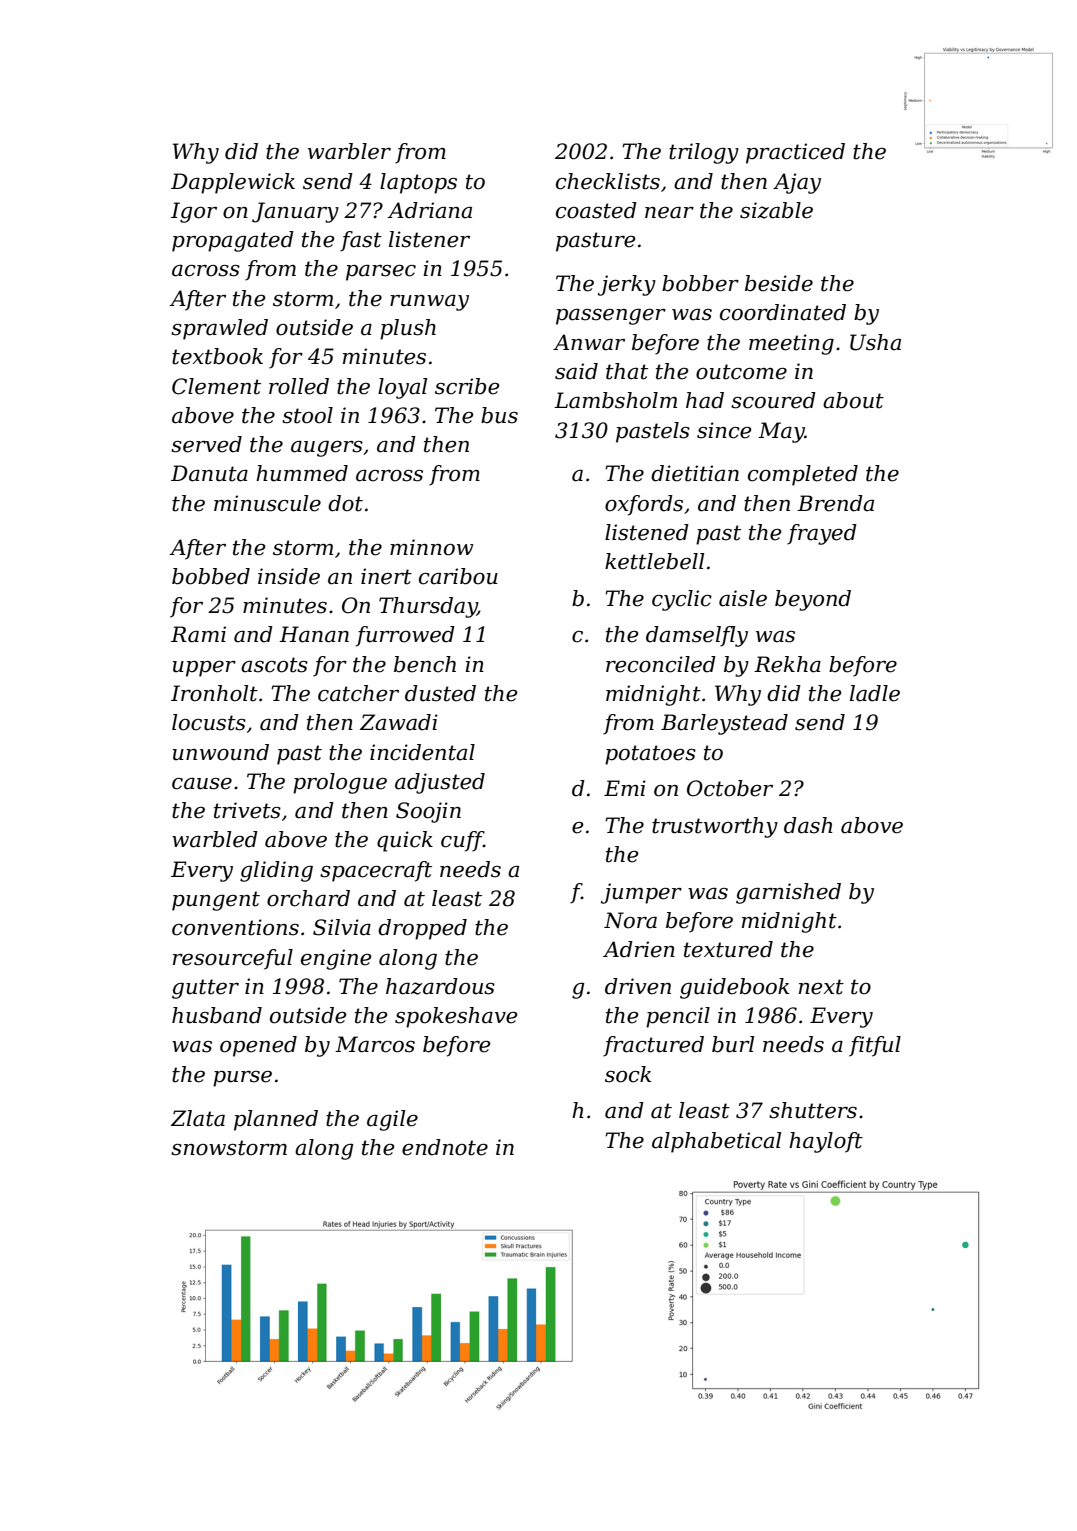 The image size is (1077, 1531). What do you see at coordinates (704, 153) in the screenshot?
I see `trilogy` at bounding box center [704, 153].
